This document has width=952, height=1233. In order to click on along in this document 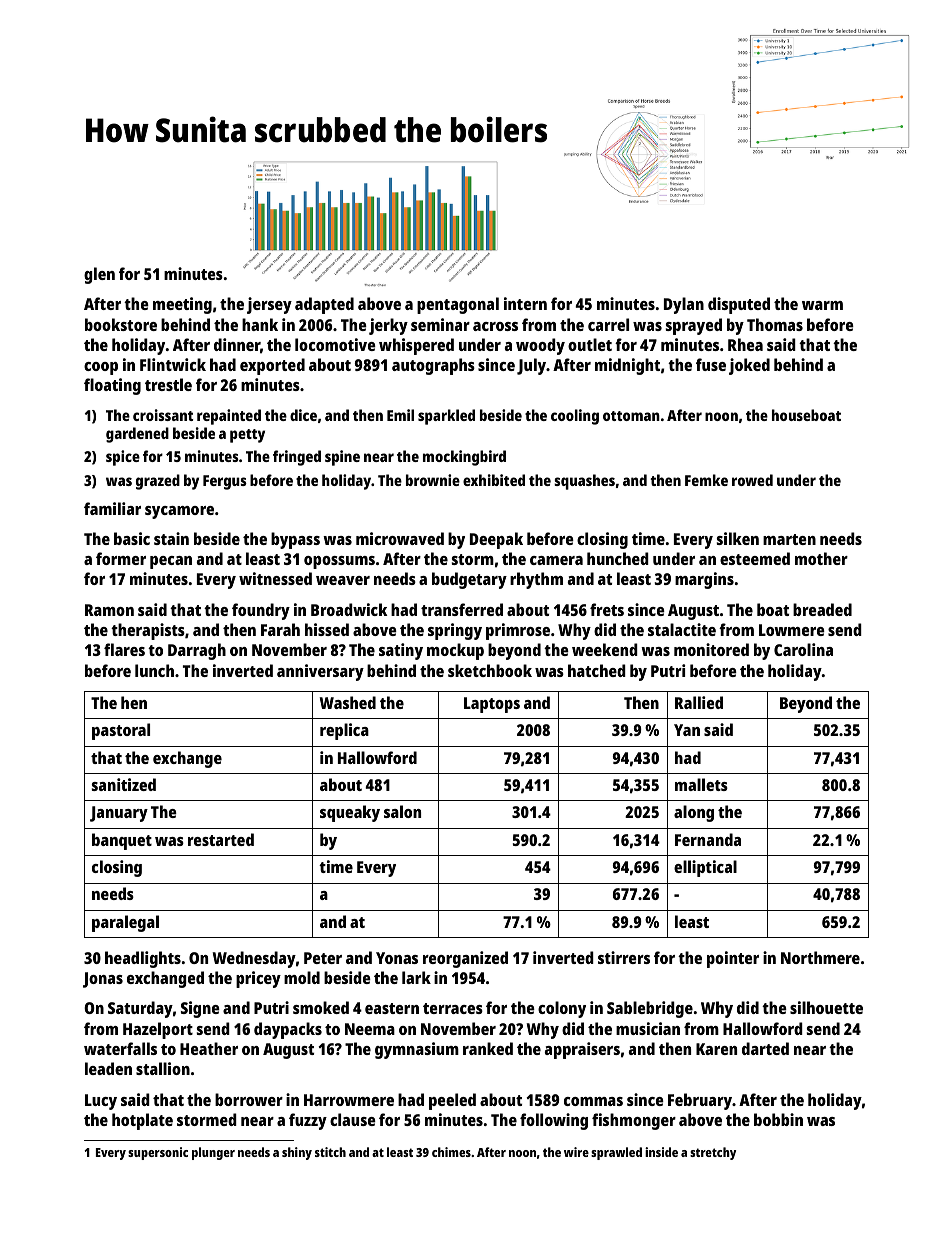, I will do `click(694, 813)`.
